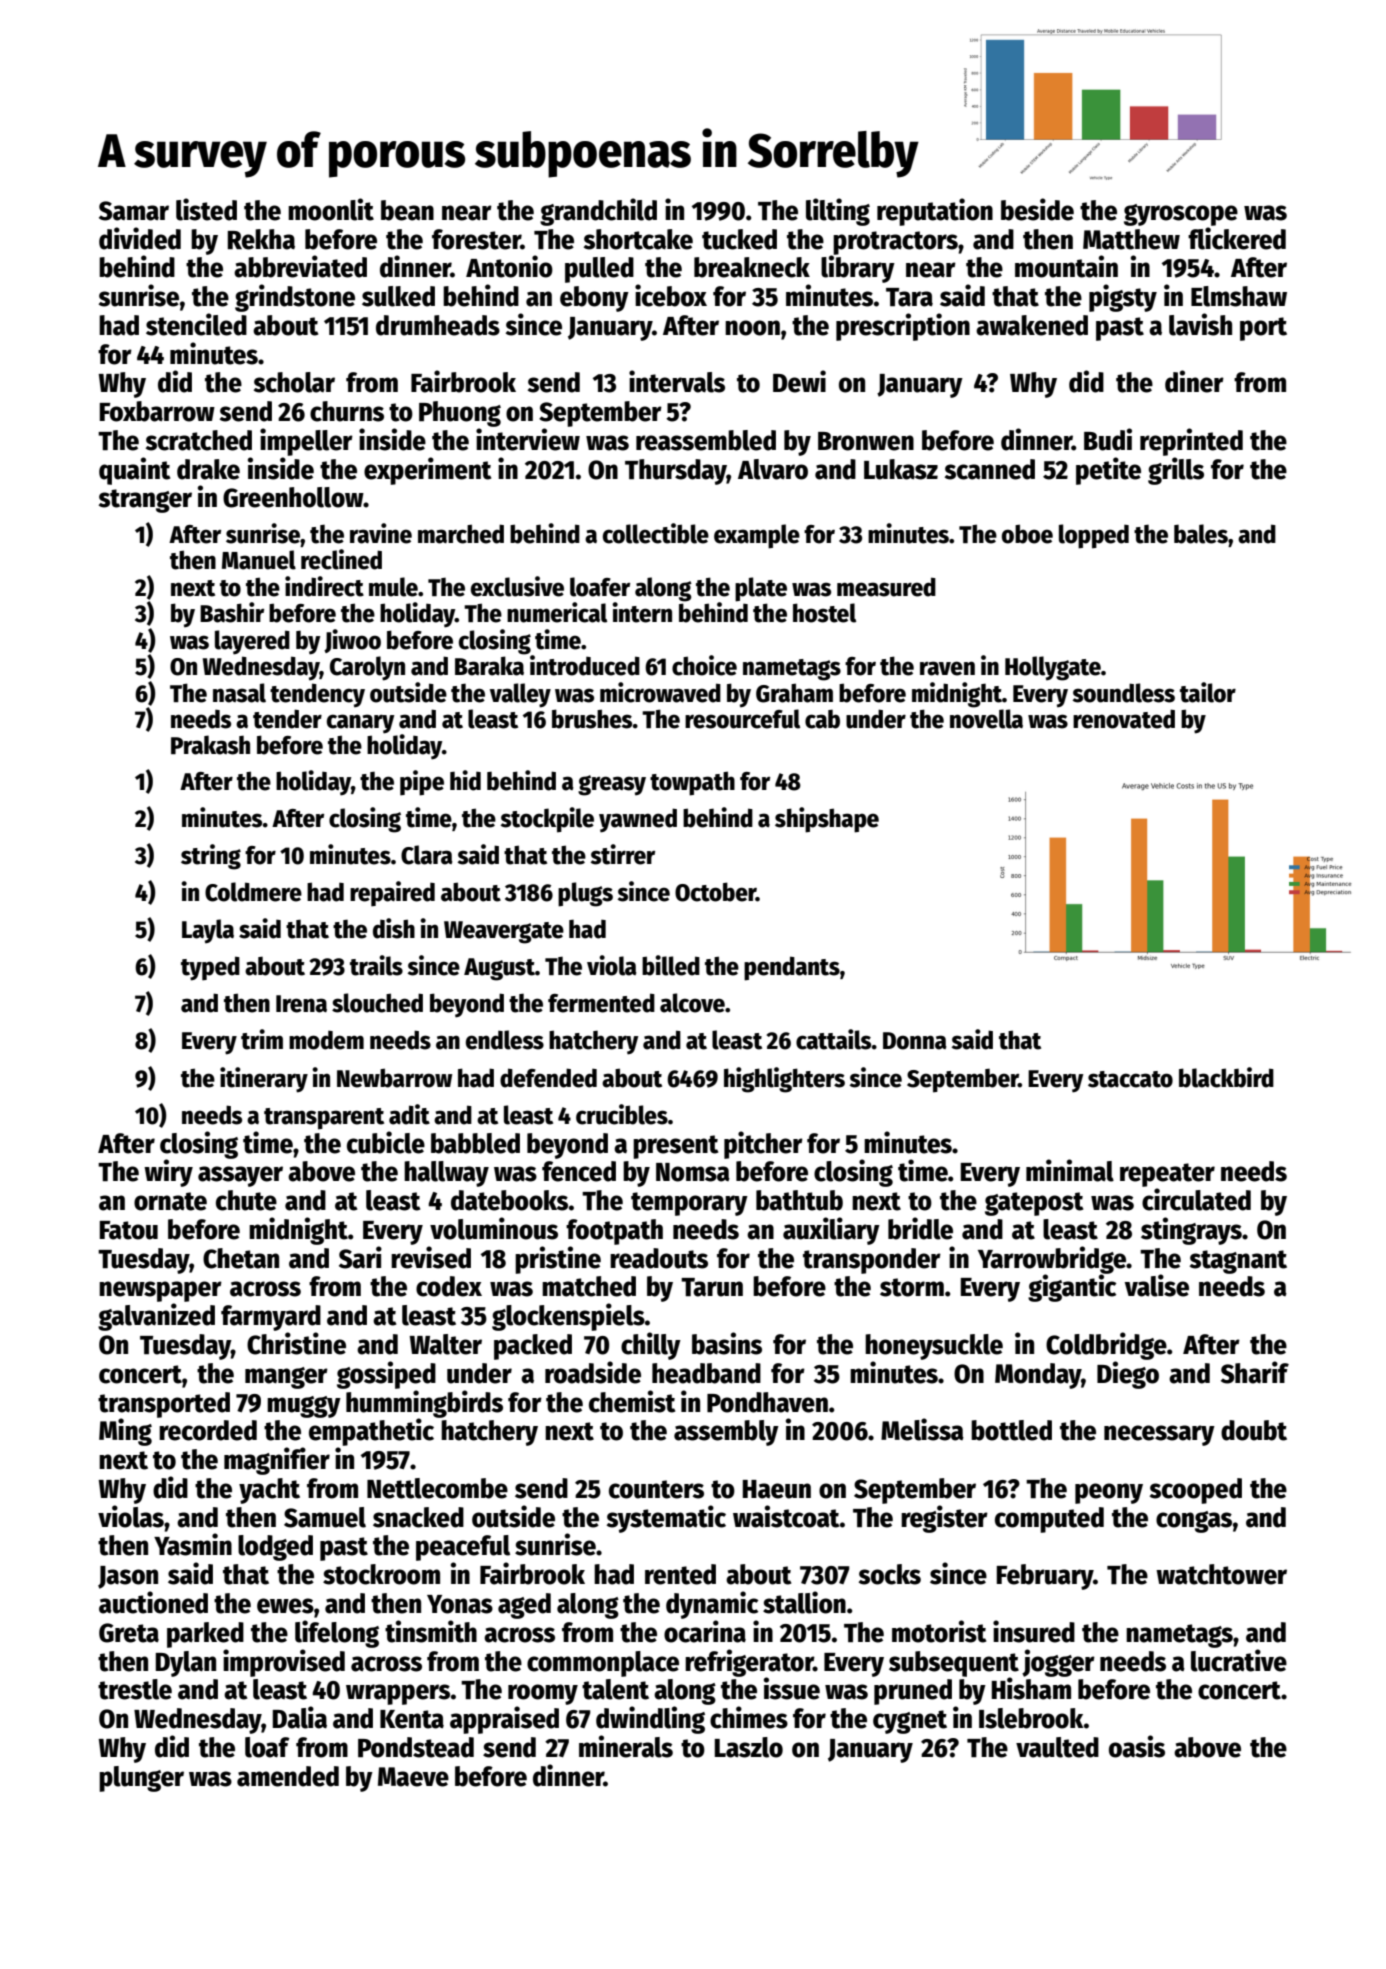 The image size is (1386, 1969). I want to click on beside, so click(1037, 209).
